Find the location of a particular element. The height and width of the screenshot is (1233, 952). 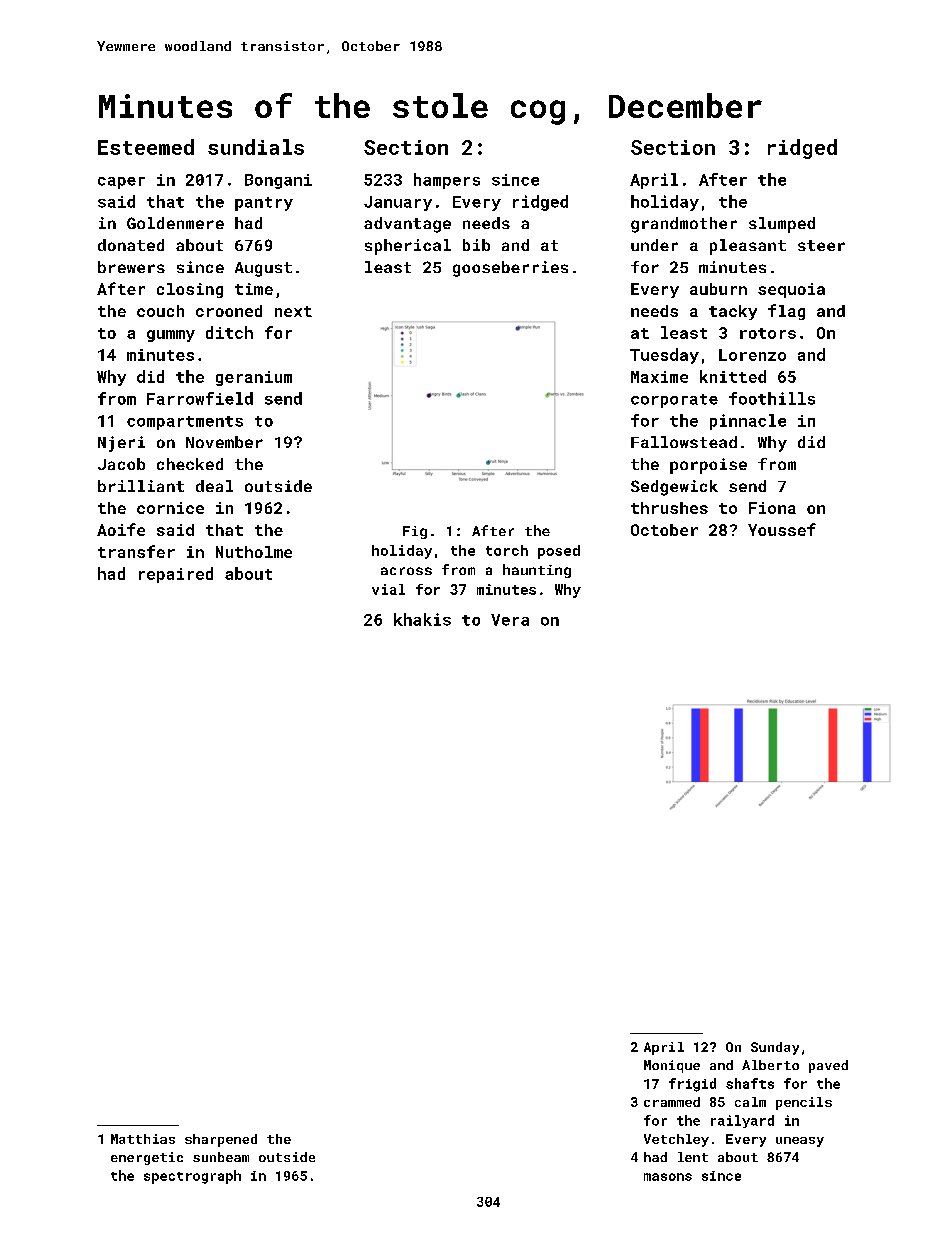

Esteemed is located at coordinates (146, 147).
